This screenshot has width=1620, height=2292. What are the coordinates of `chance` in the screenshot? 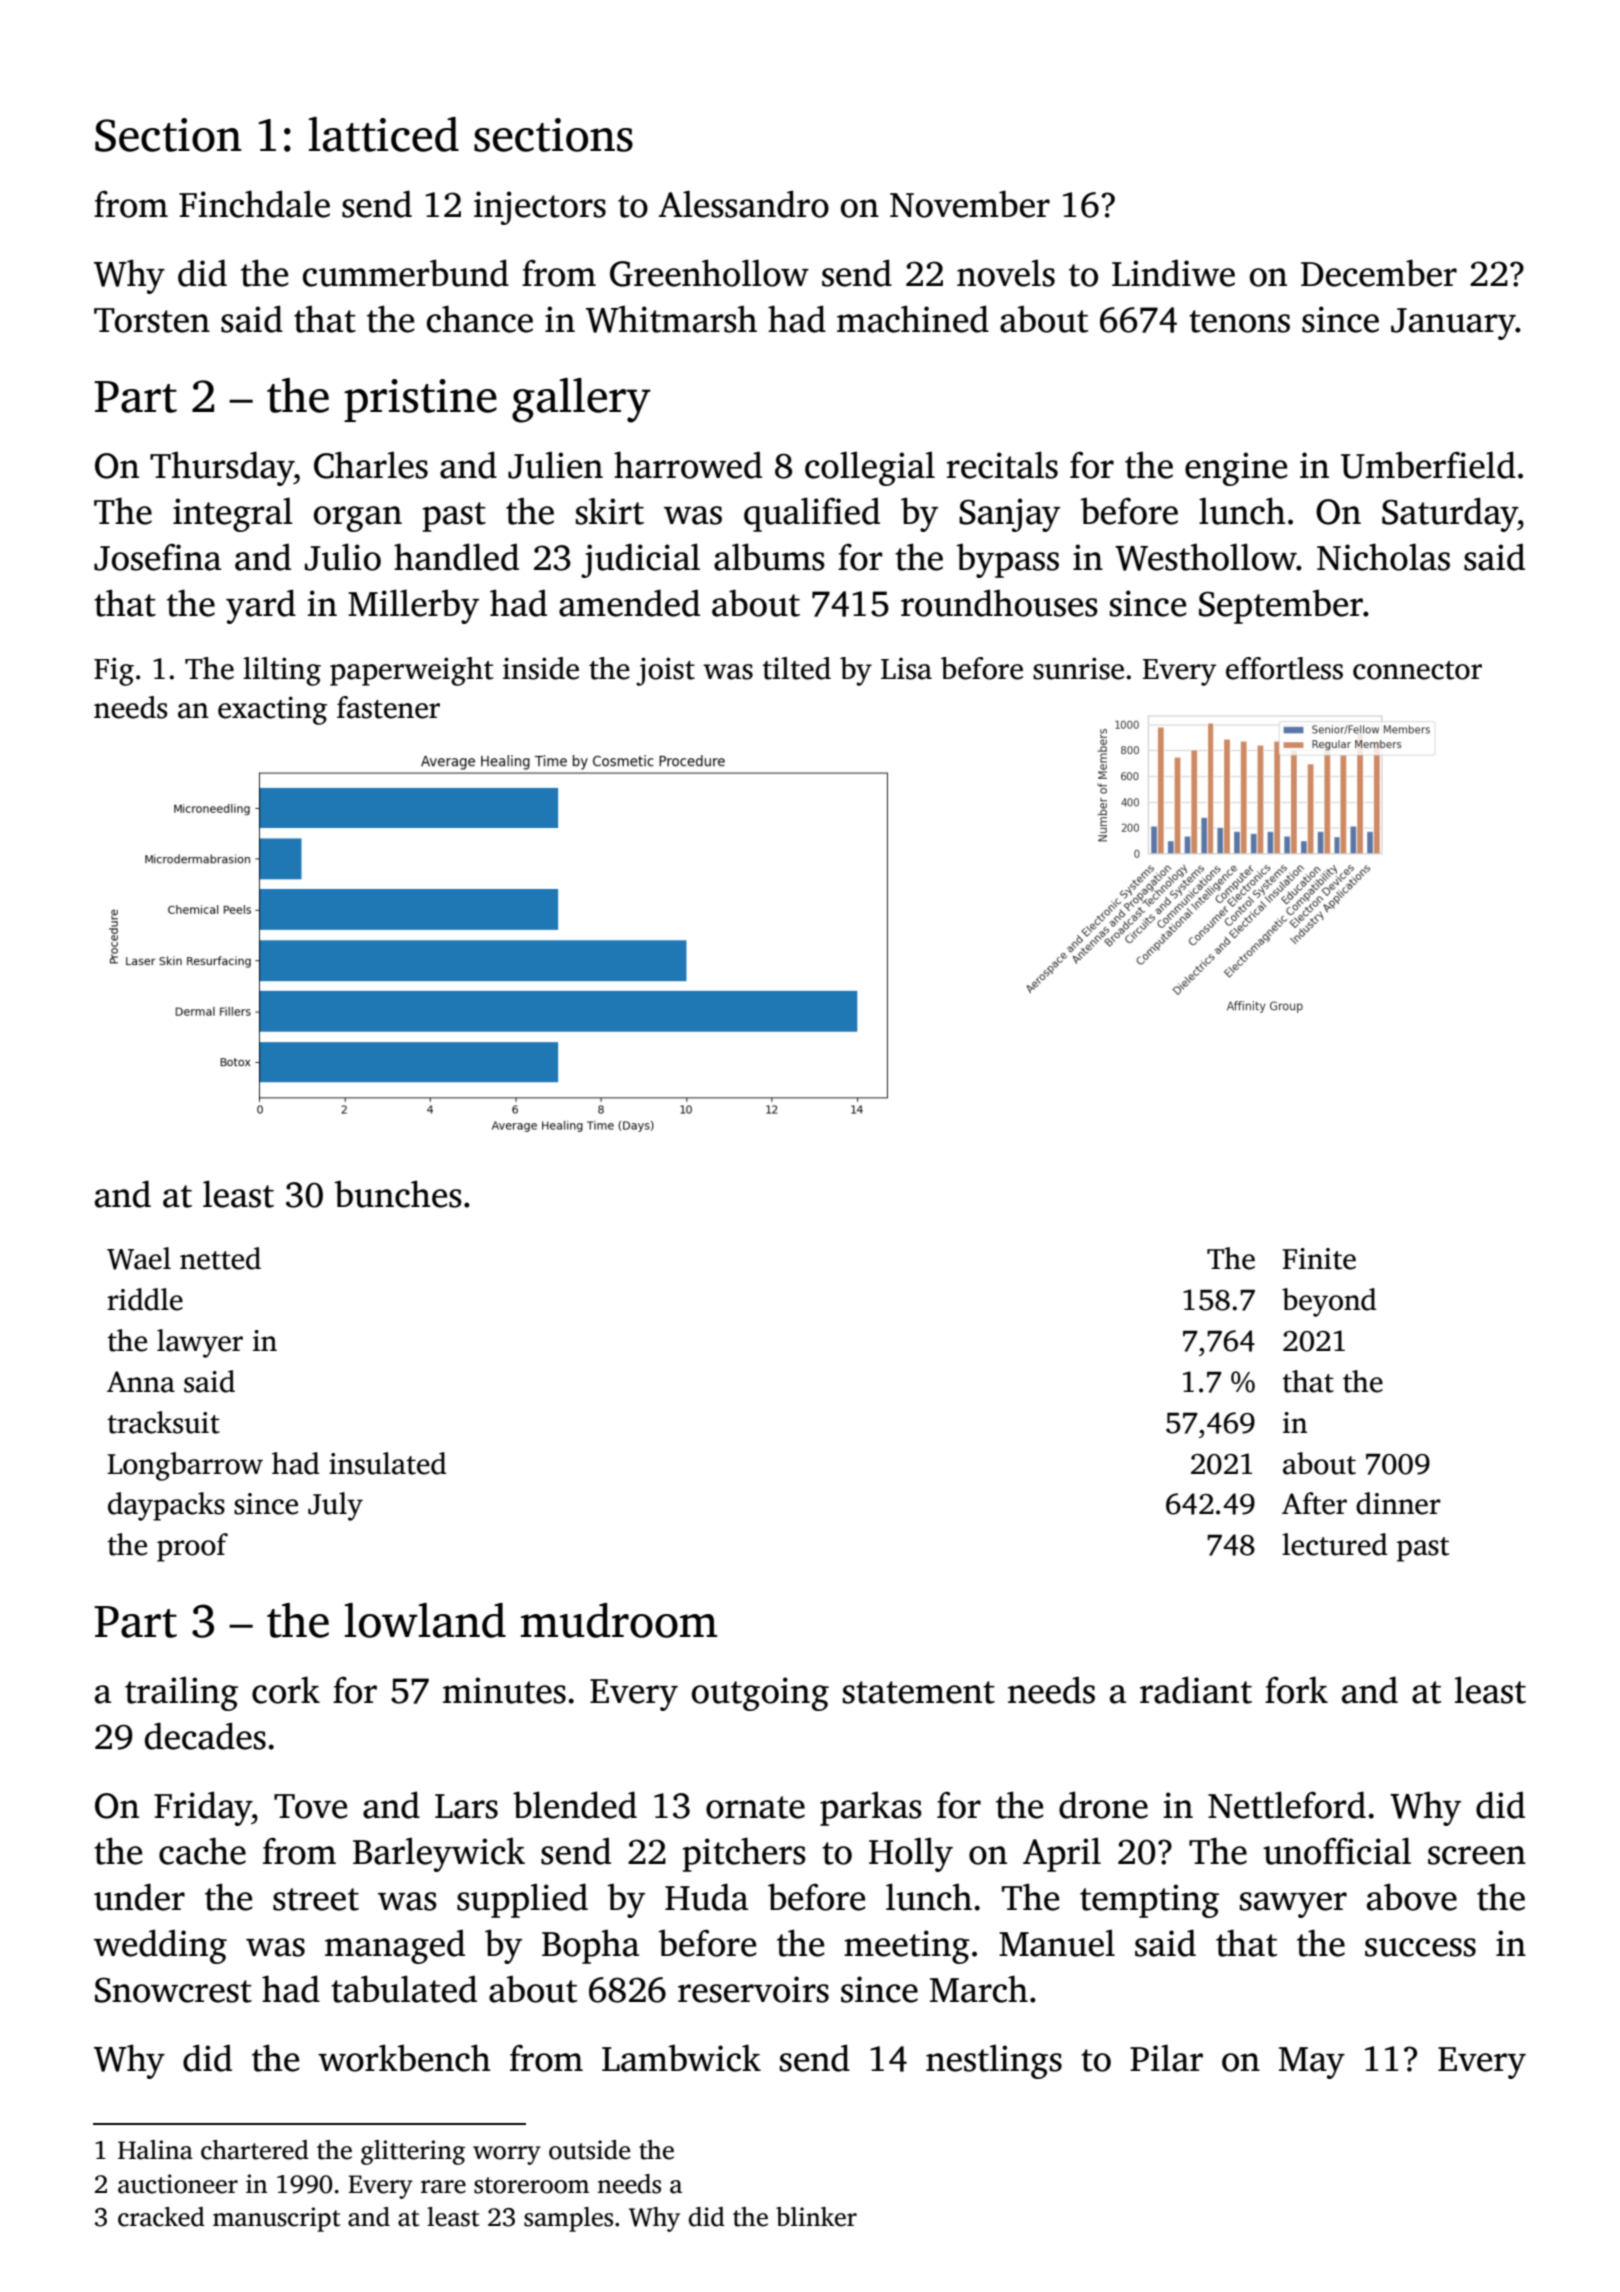 It's located at (480, 319).
